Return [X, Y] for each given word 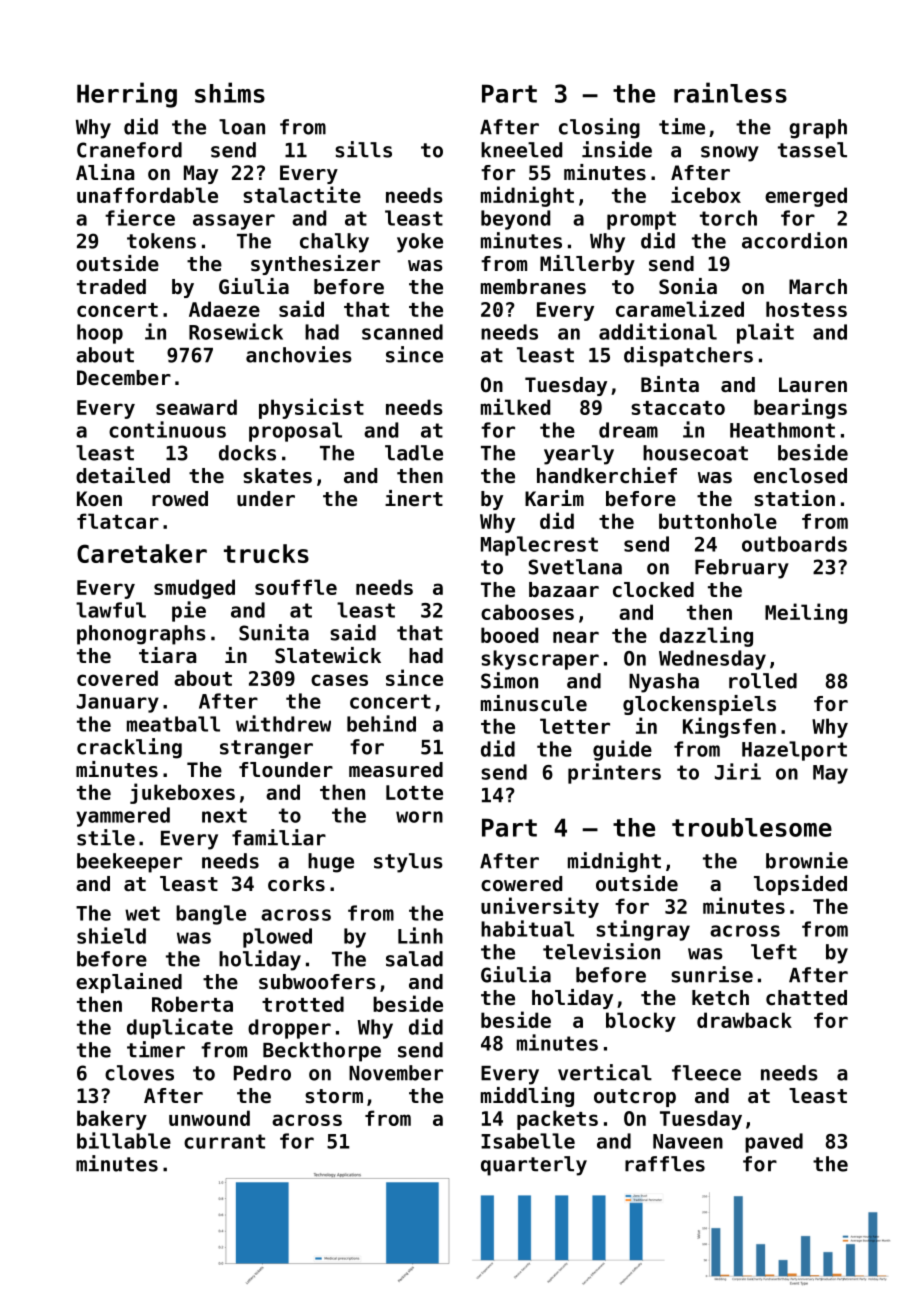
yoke [420, 243]
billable [124, 1140]
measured [396, 770]
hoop [100, 334]
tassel [812, 150]
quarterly [534, 1166]
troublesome [752, 827]
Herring [127, 95]
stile [106, 837]
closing [599, 128]
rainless [730, 92]
